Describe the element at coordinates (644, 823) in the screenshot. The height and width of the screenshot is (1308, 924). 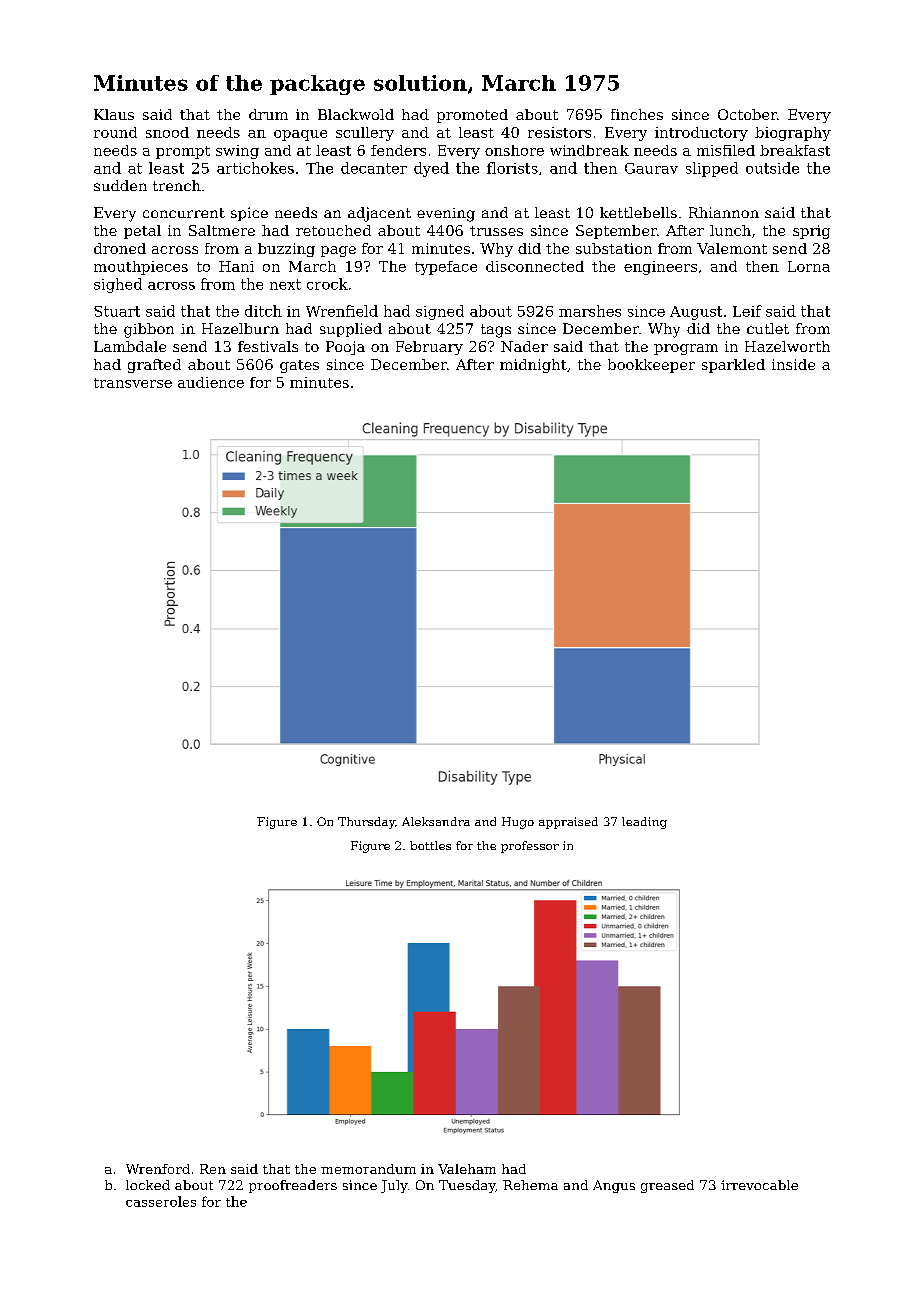
I see `leading` at that location.
